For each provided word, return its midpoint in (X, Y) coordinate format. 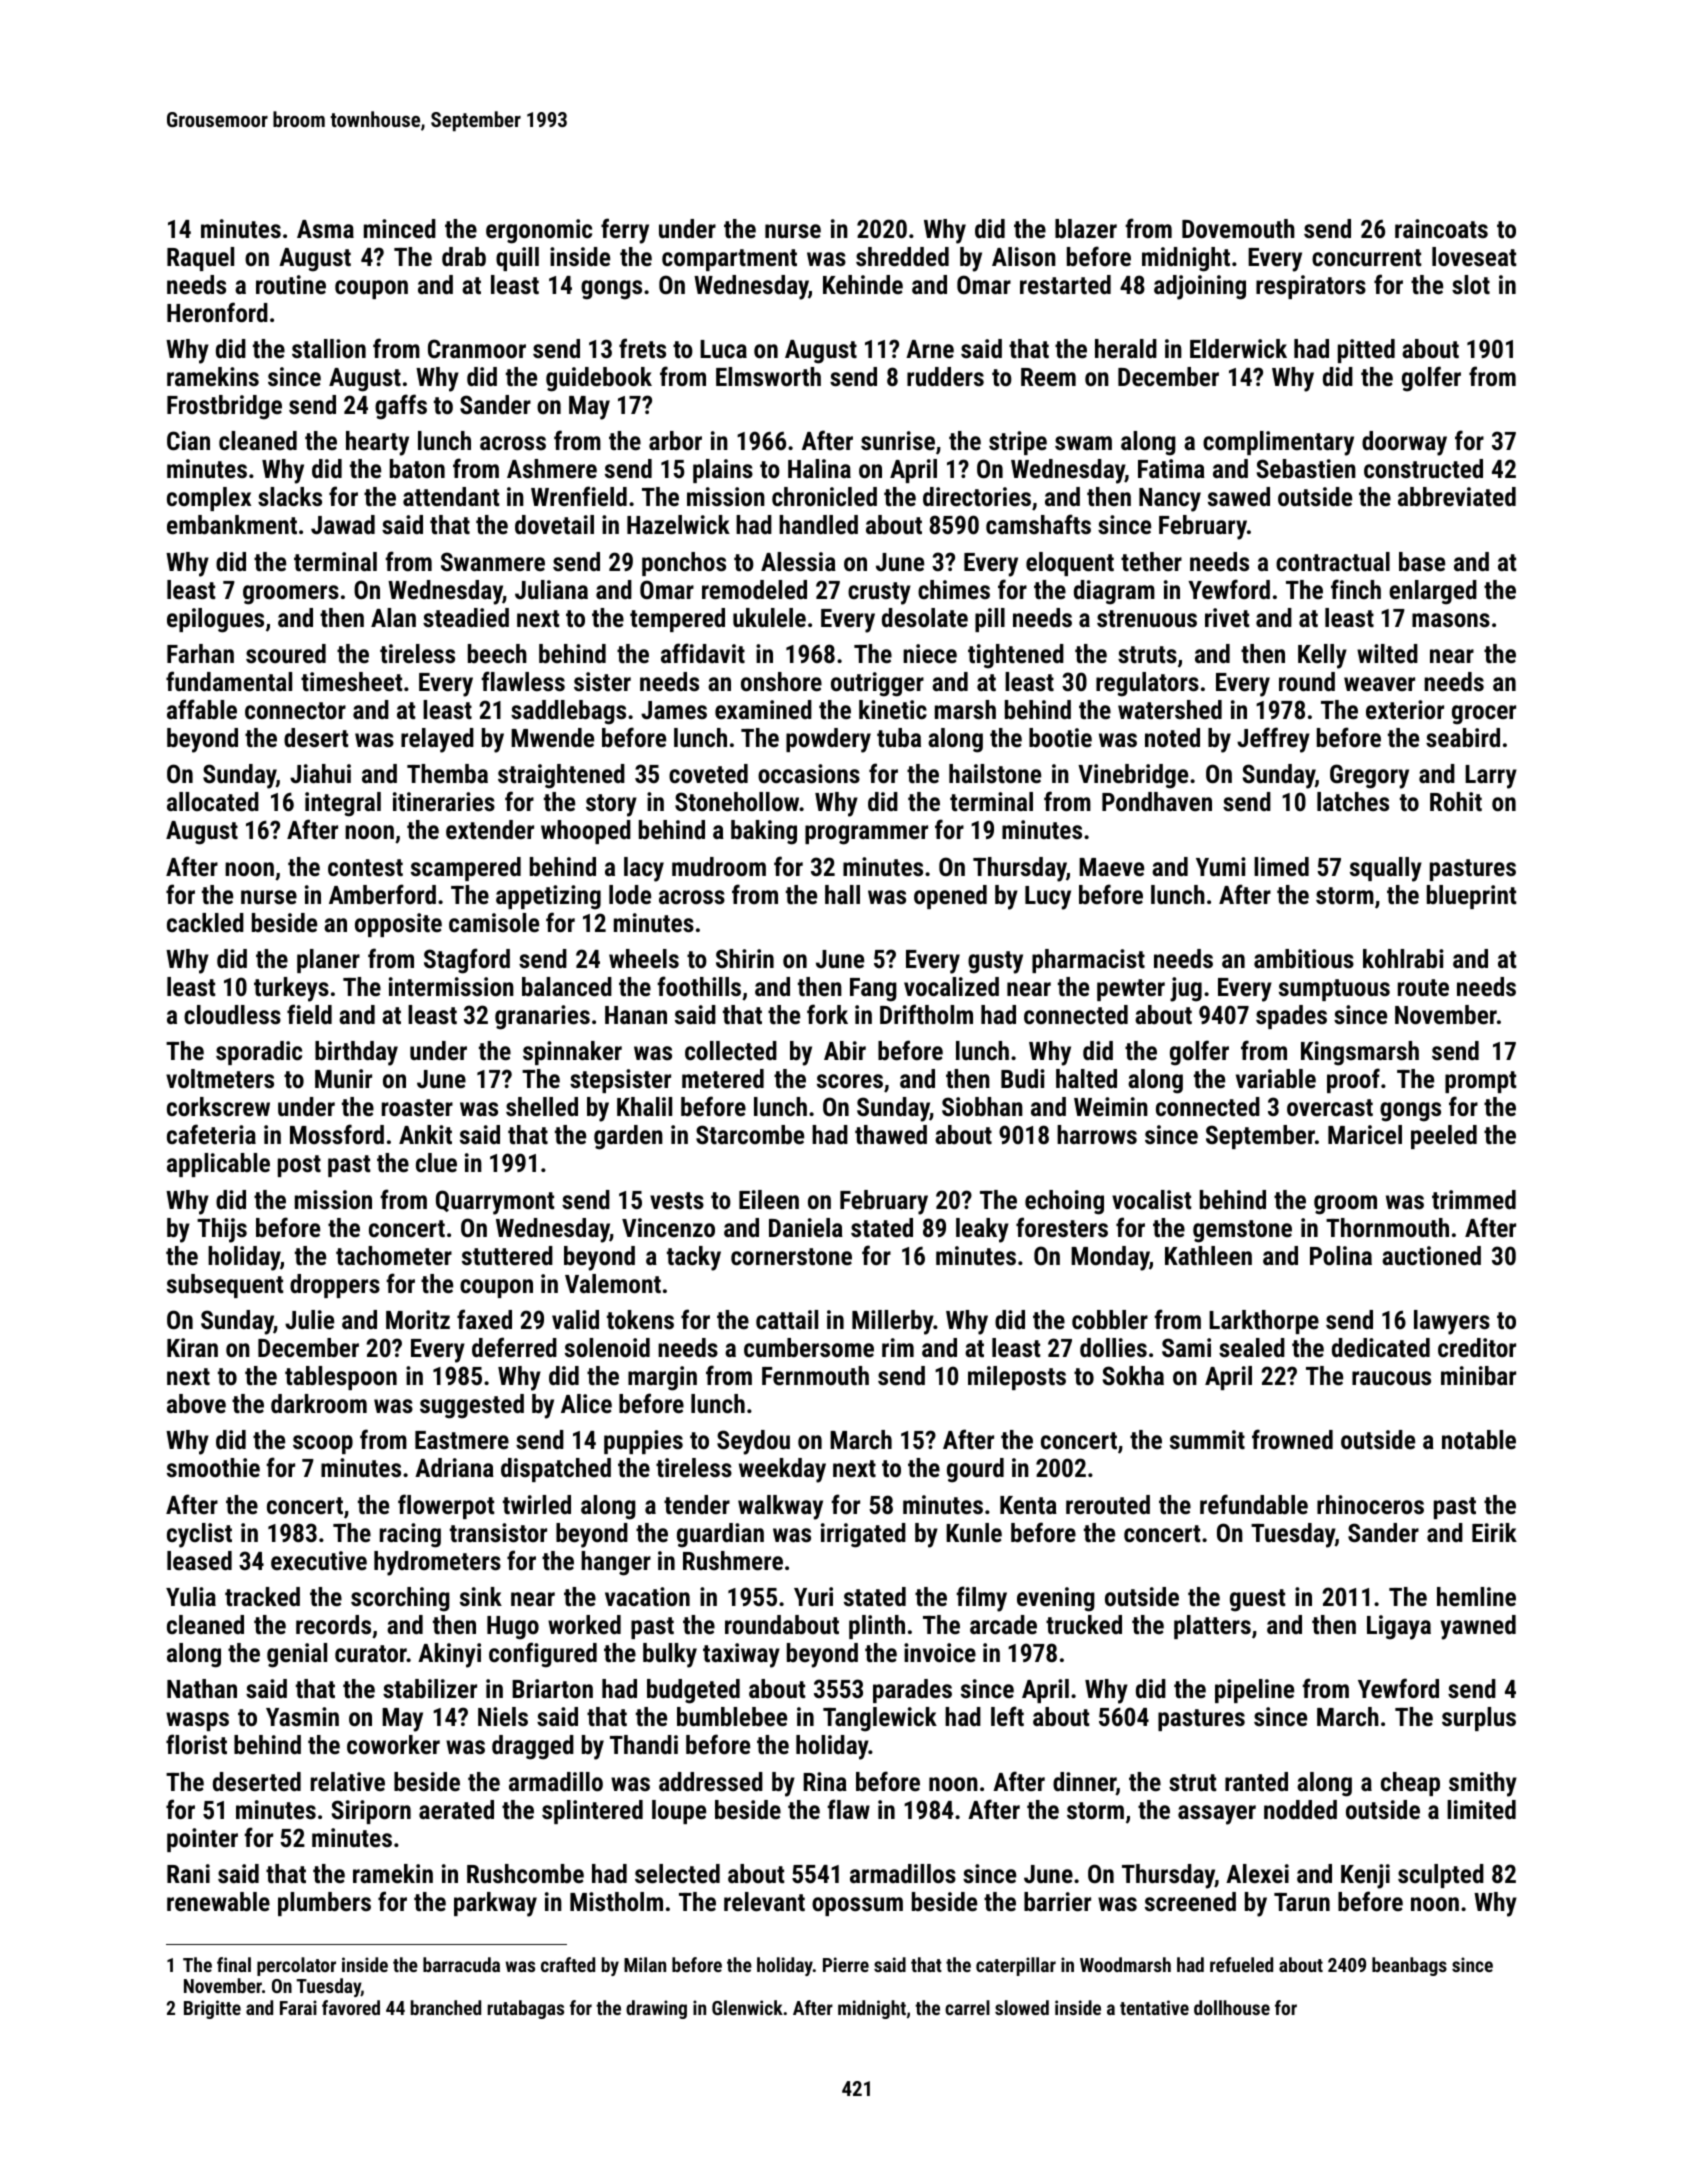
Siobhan (982, 1106)
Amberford (382, 894)
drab (464, 256)
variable (1276, 1078)
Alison (1024, 256)
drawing (656, 2009)
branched (446, 2007)
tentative (1154, 2007)
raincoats (1441, 228)
